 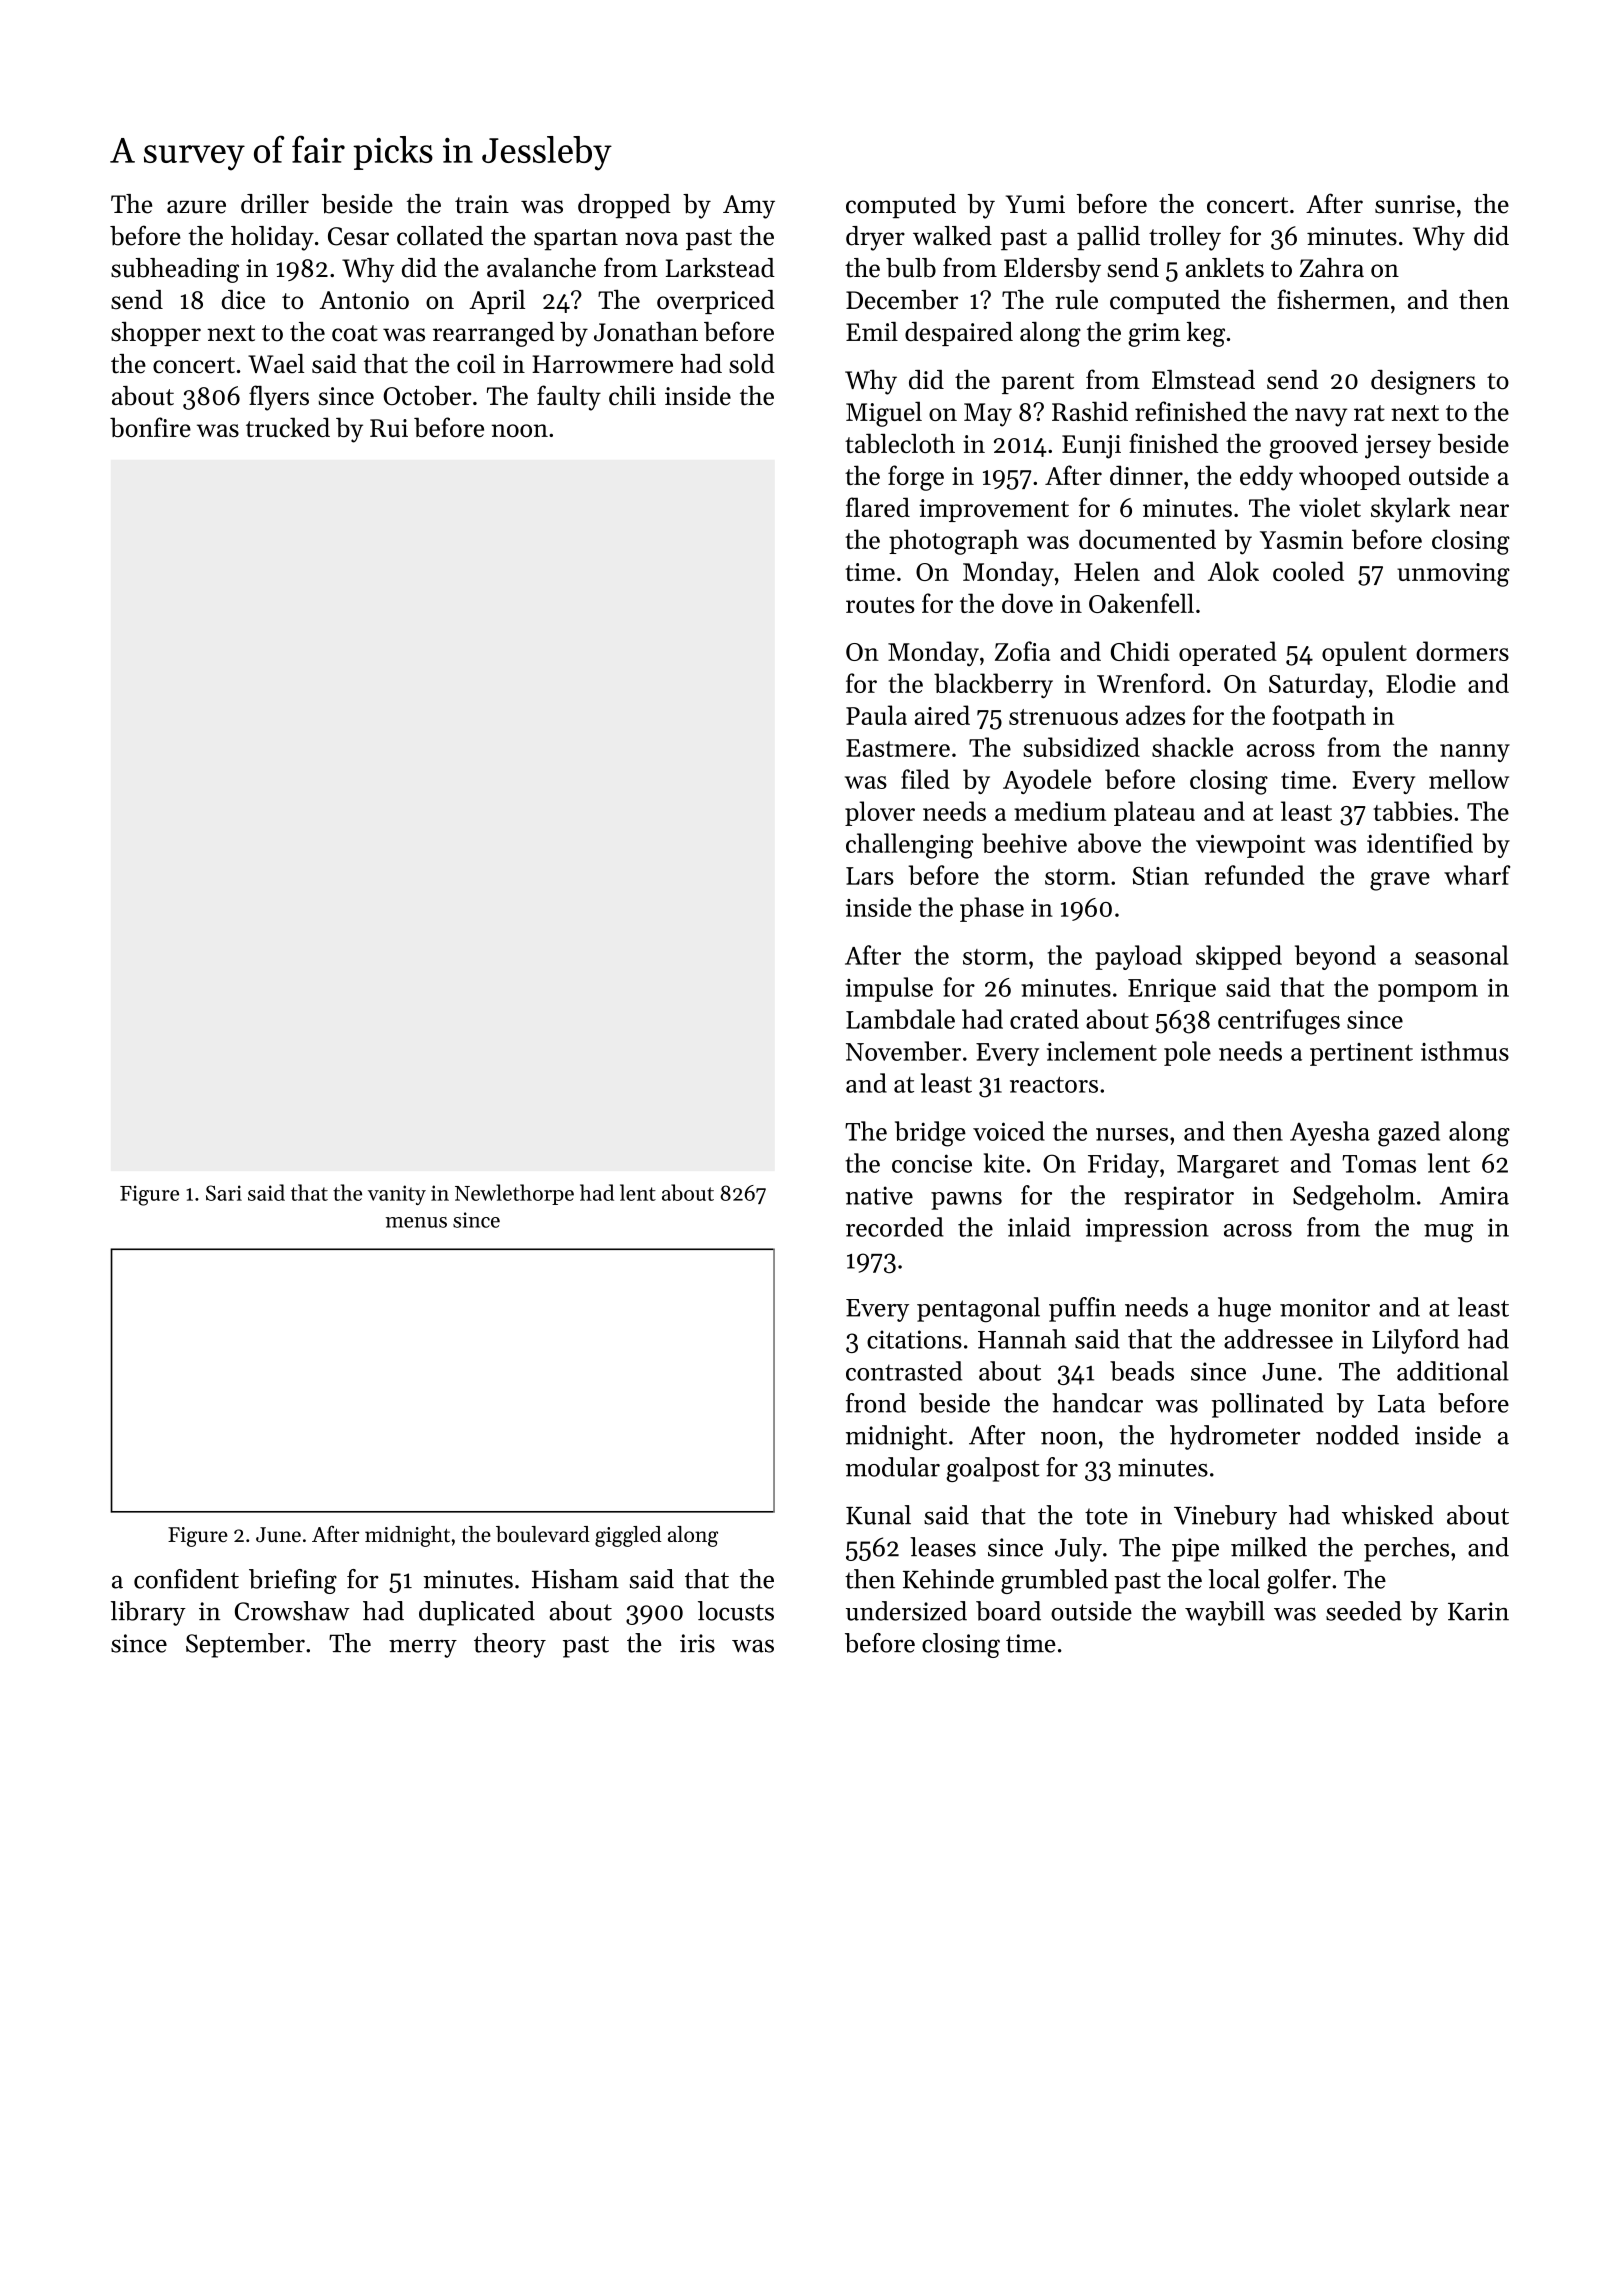 I want to click on eddy, so click(x=1266, y=478).
